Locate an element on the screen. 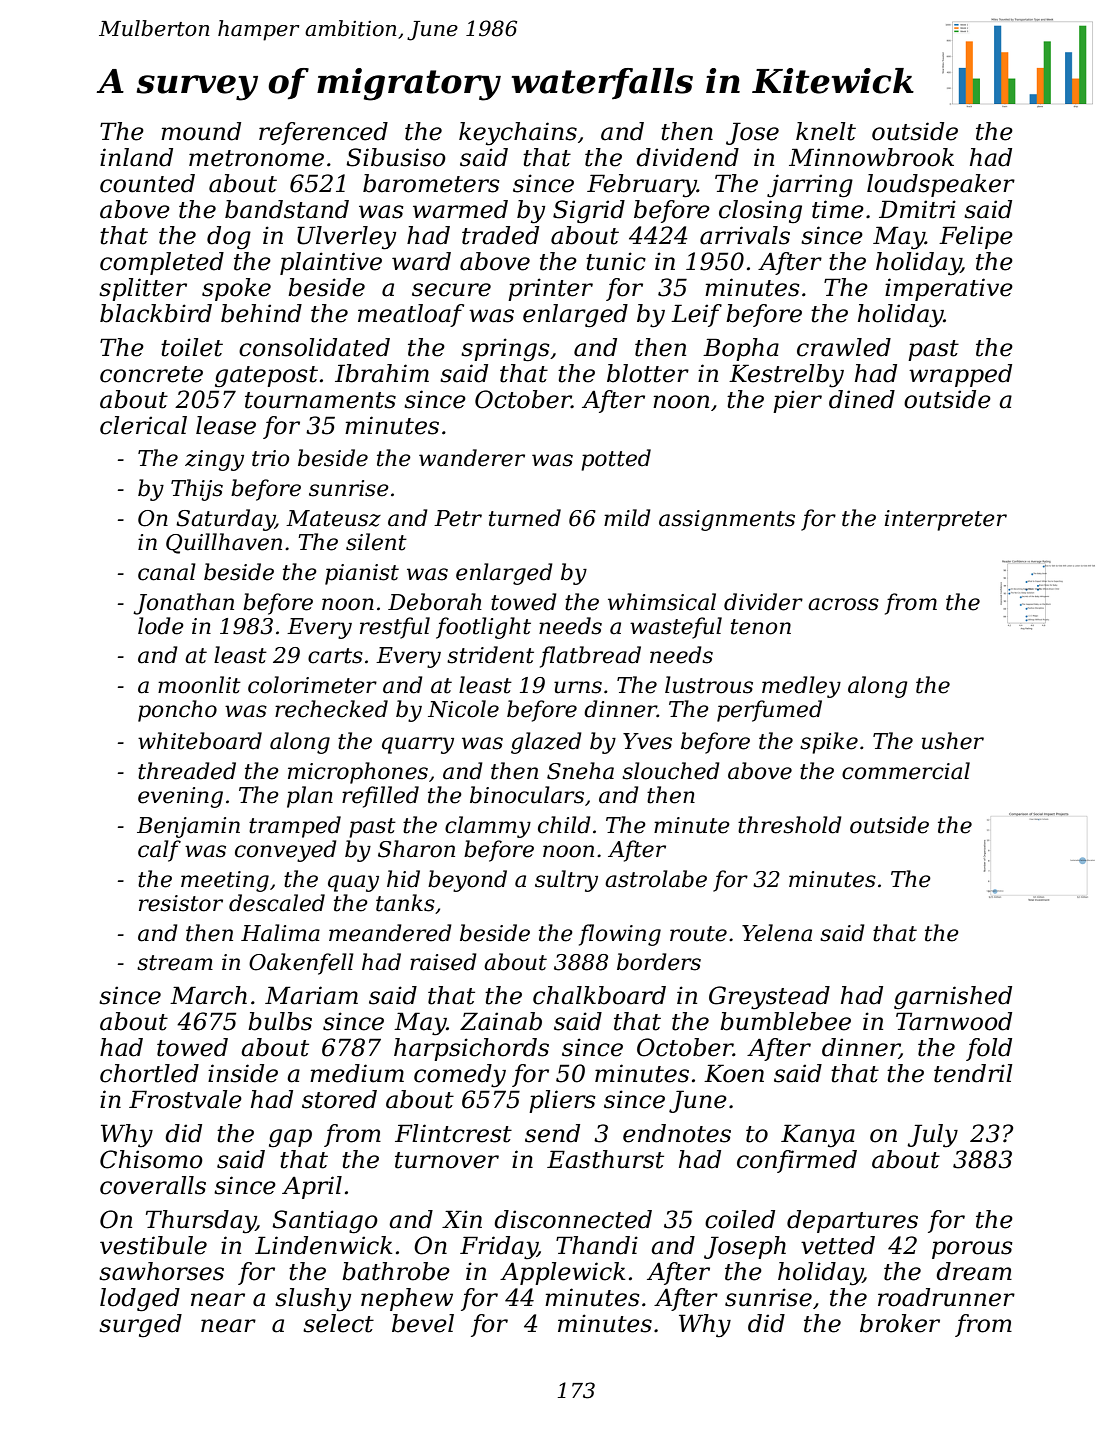 Image resolution: width=1113 pixels, height=1440 pixels. bumblebee is located at coordinates (785, 1021).
